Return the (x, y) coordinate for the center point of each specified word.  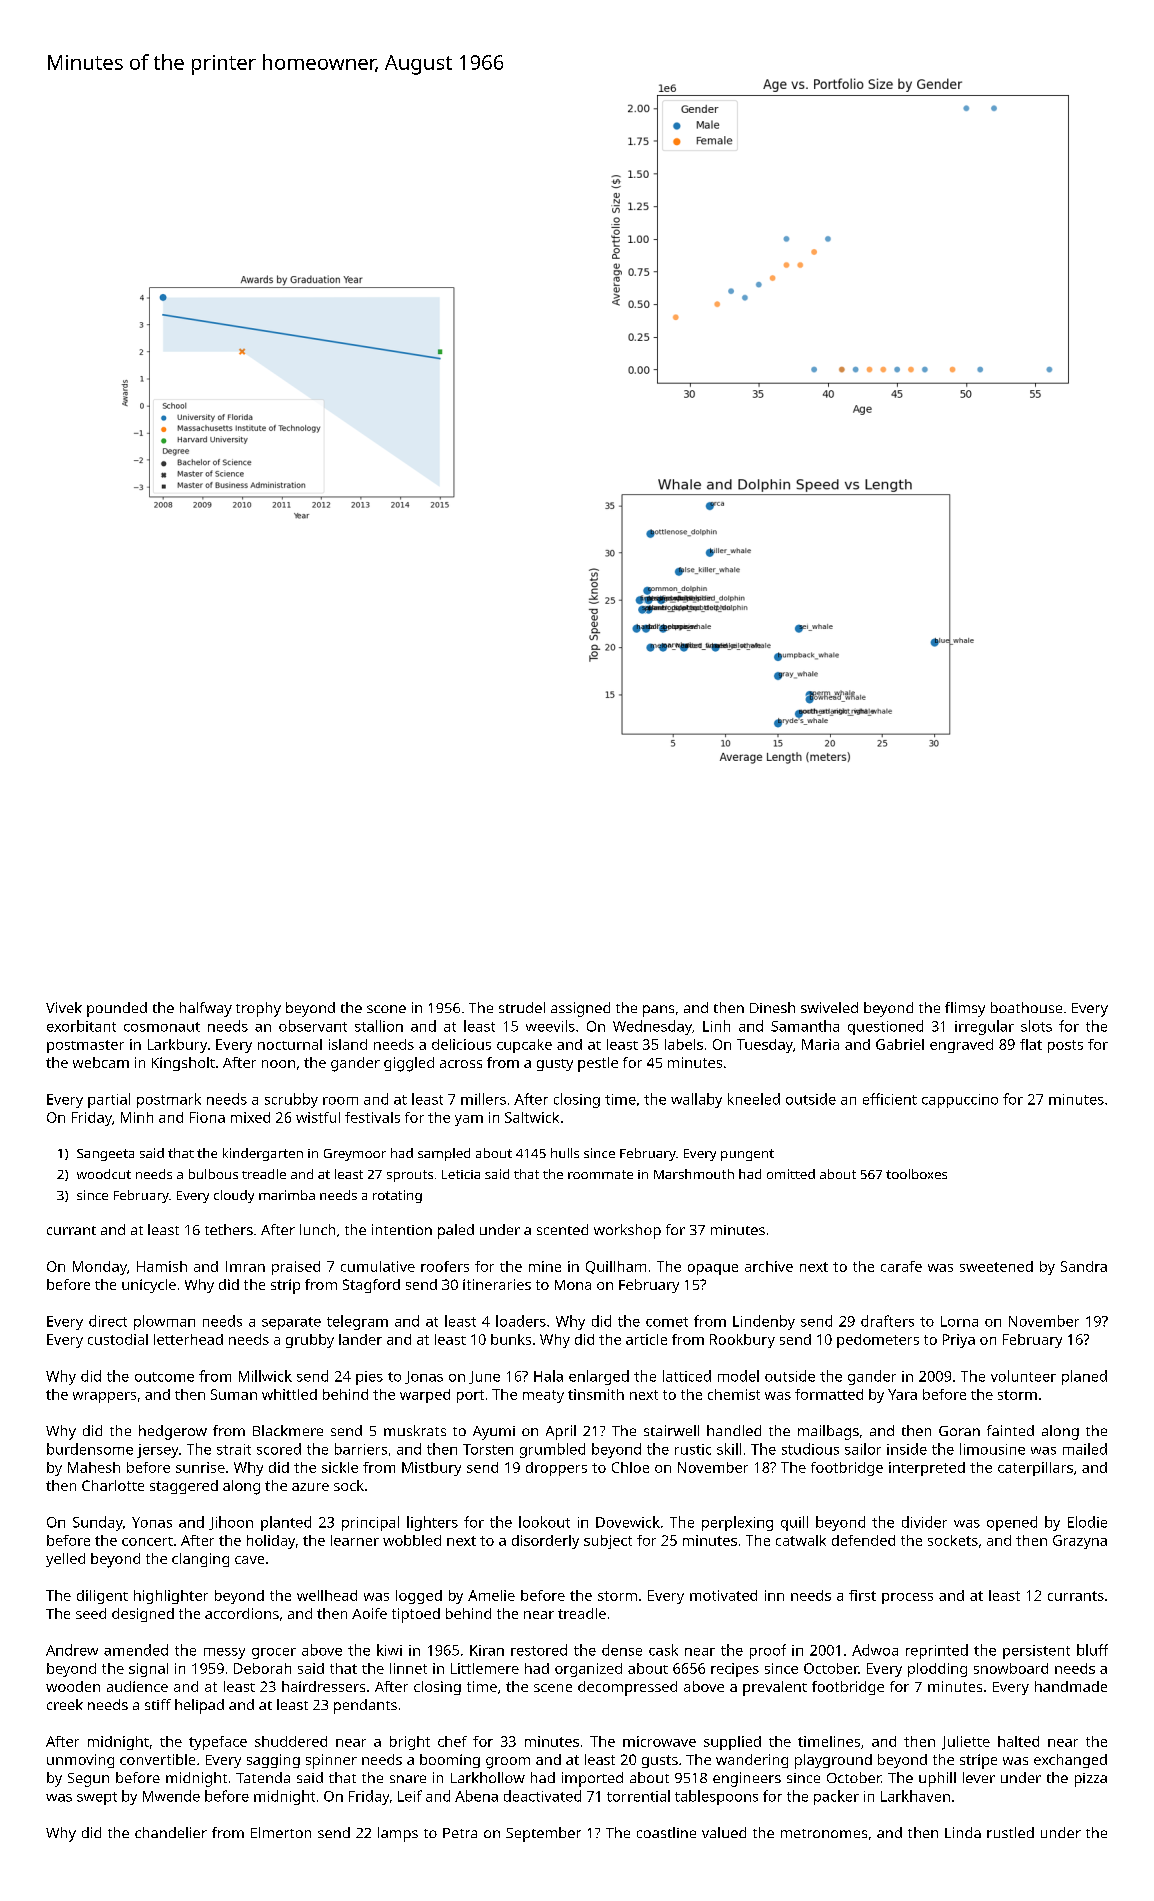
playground (833, 1761)
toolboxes (916, 1174)
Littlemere (485, 1668)
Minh (137, 1117)
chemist (734, 1394)
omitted (791, 1174)
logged (419, 1597)
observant (313, 1026)
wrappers (104, 1397)
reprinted (937, 1651)
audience (137, 1686)
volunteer (1023, 1376)
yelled (65, 1560)
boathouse (1026, 1007)
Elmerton (281, 1832)
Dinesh (772, 1007)
